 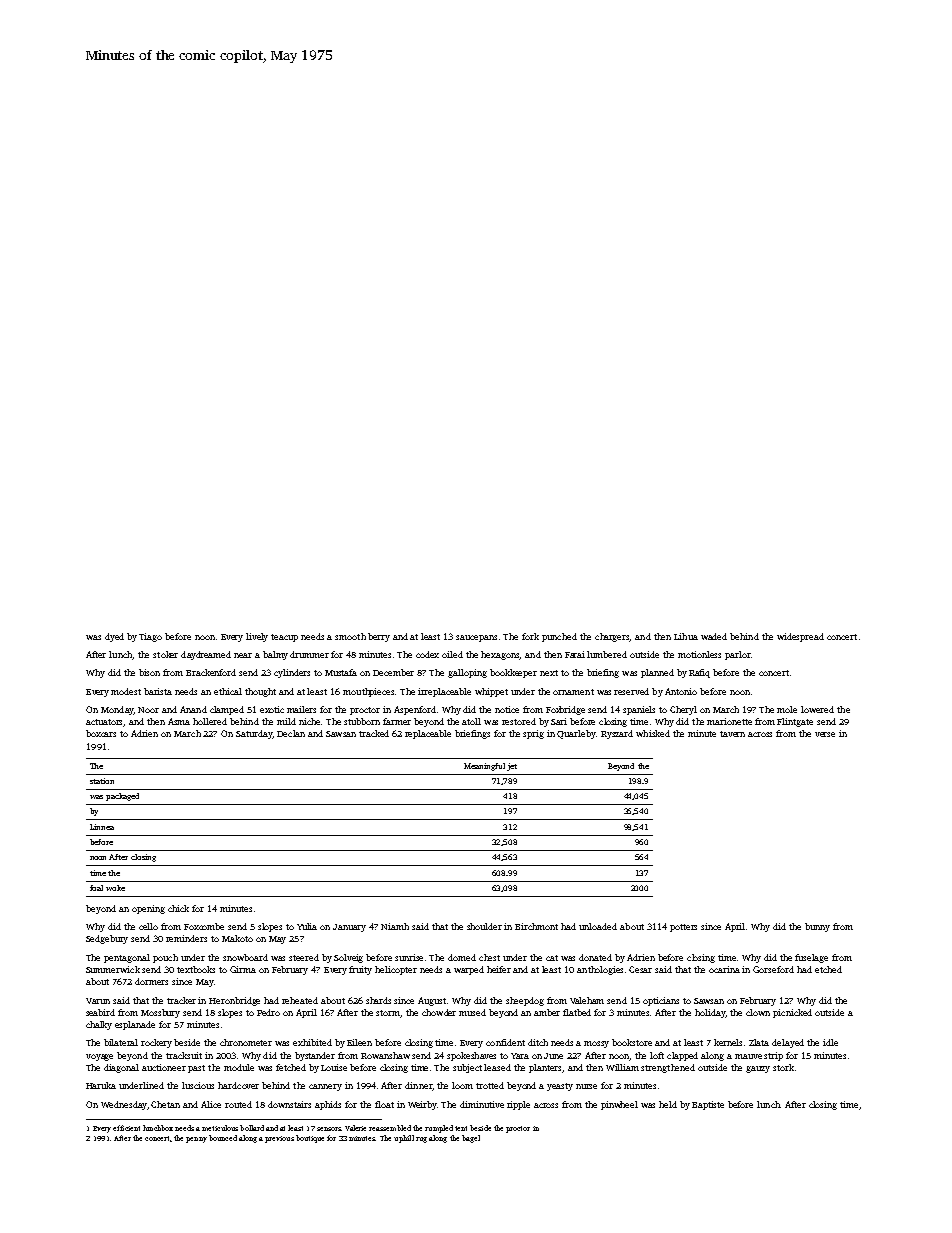 I want to click on Baptiste, so click(x=708, y=1105).
